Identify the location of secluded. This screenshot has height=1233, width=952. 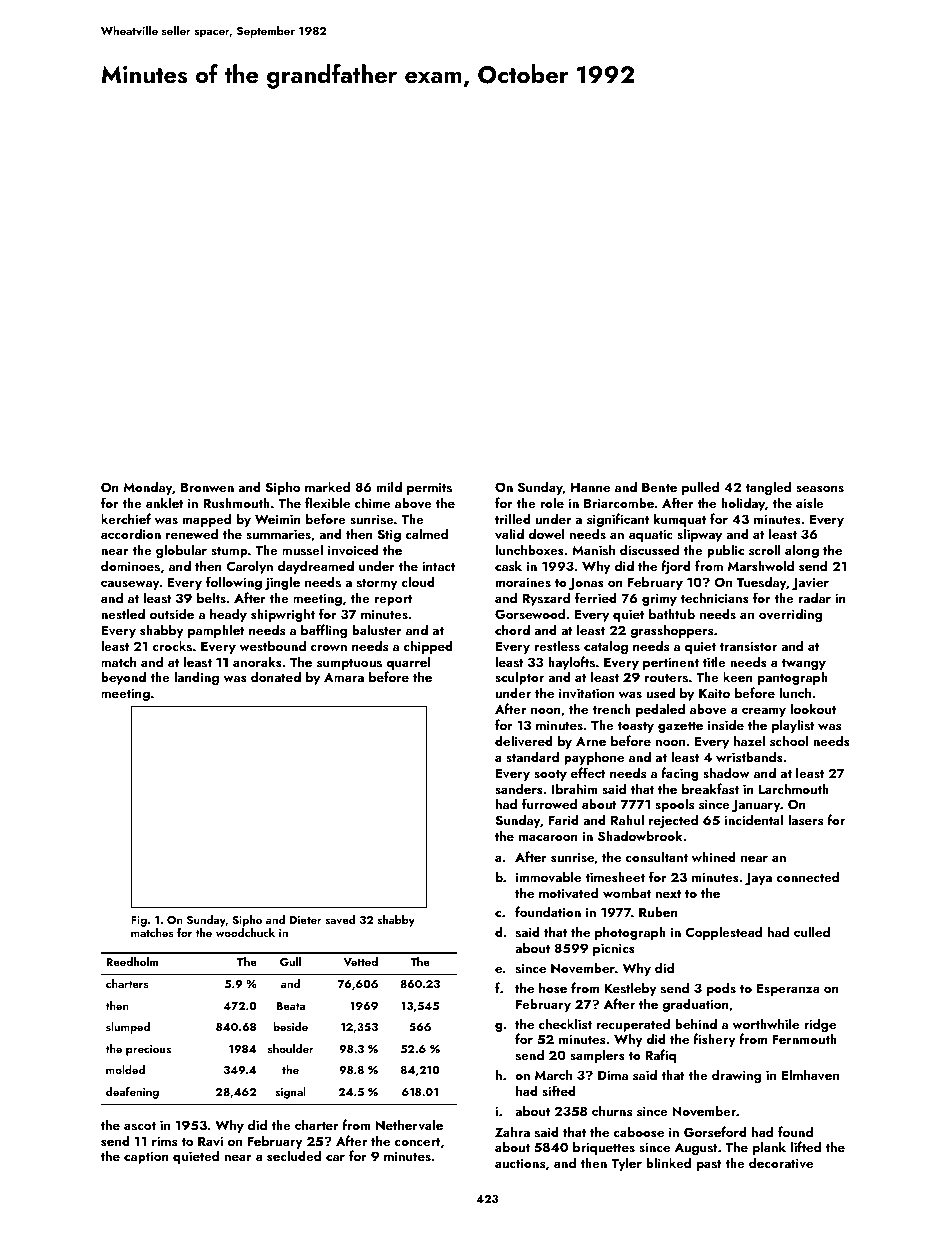
(294, 1155).
